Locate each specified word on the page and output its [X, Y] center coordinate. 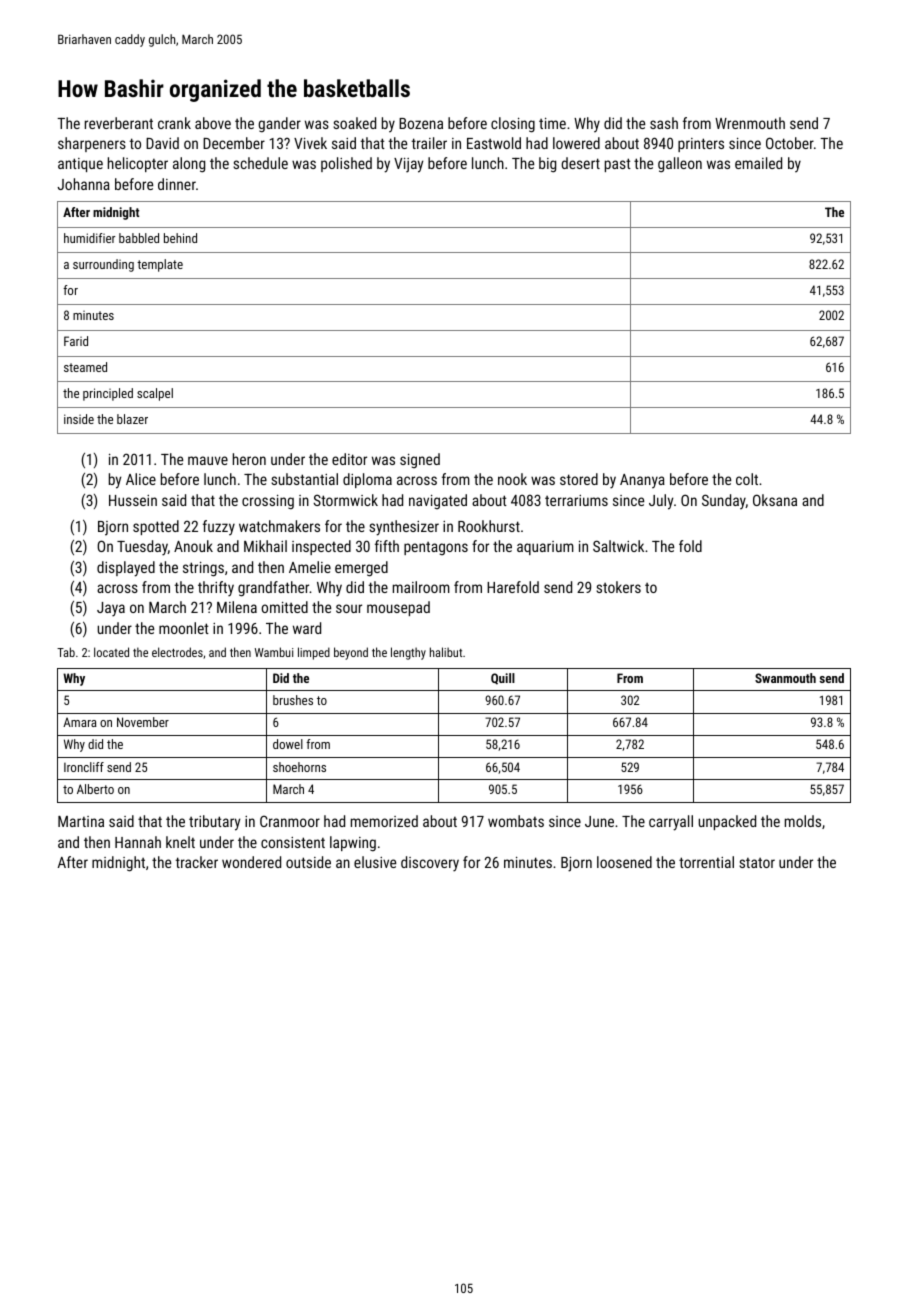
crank [174, 123]
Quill [503, 679]
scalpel [155, 394]
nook [512, 479]
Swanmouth [785, 678]
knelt [180, 842]
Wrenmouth [750, 123]
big [547, 165]
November [143, 722]
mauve [208, 460]
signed [420, 460]
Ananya [642, 481]
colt [747, 479]
